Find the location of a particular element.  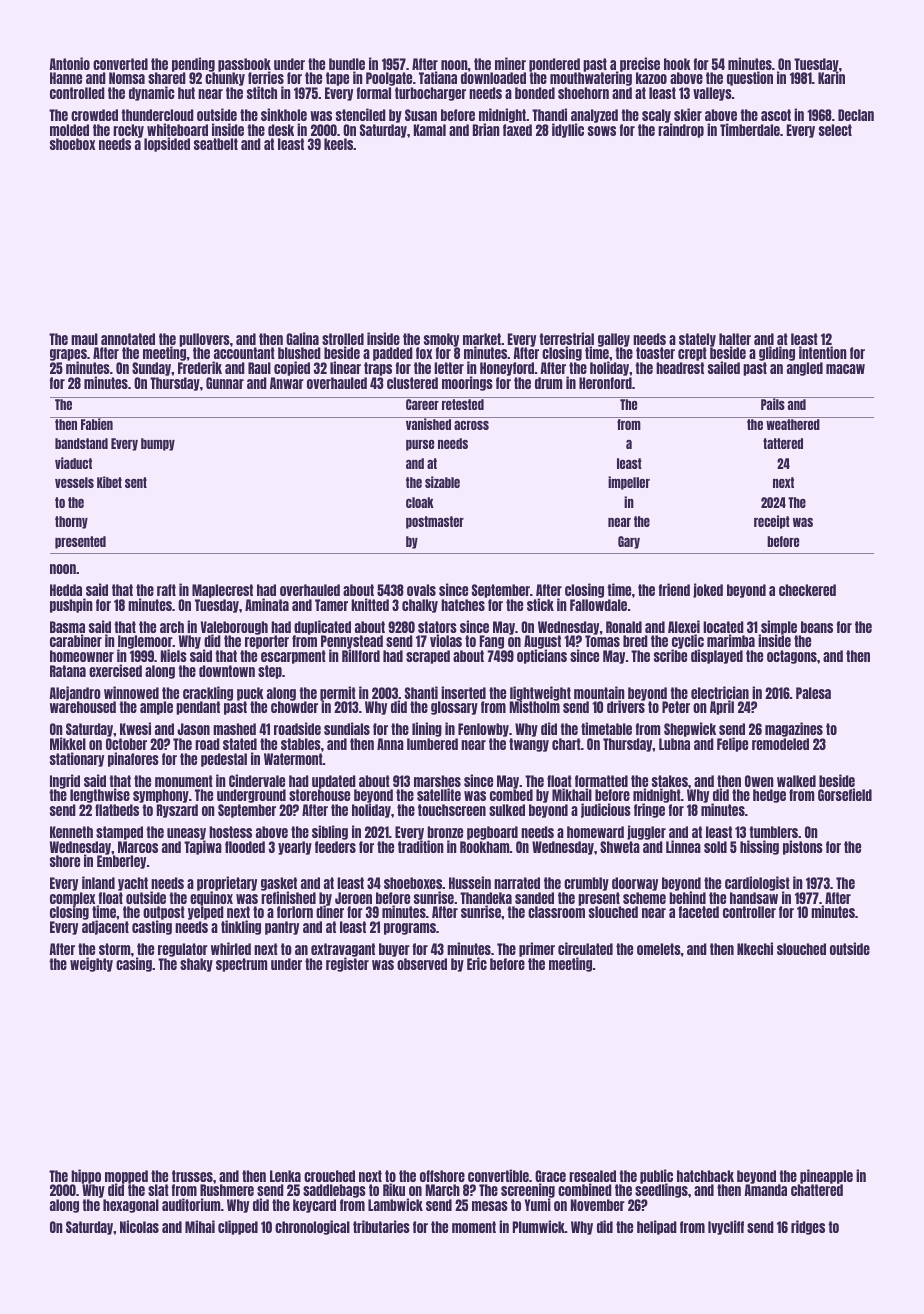

stitch is located at coordinates (262, 93).
